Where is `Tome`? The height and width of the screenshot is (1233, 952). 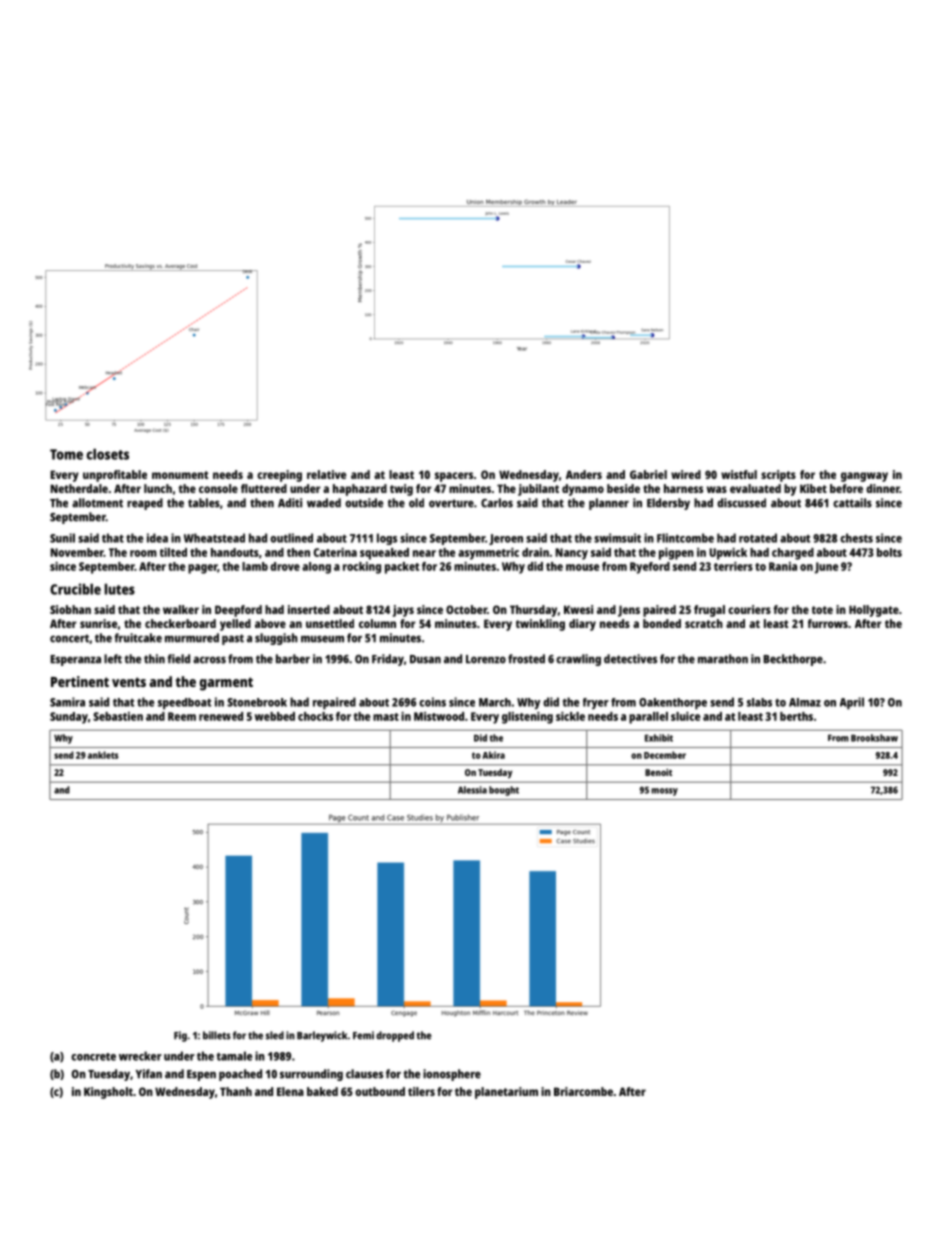 Tome is located at coordinates (66, 454).
